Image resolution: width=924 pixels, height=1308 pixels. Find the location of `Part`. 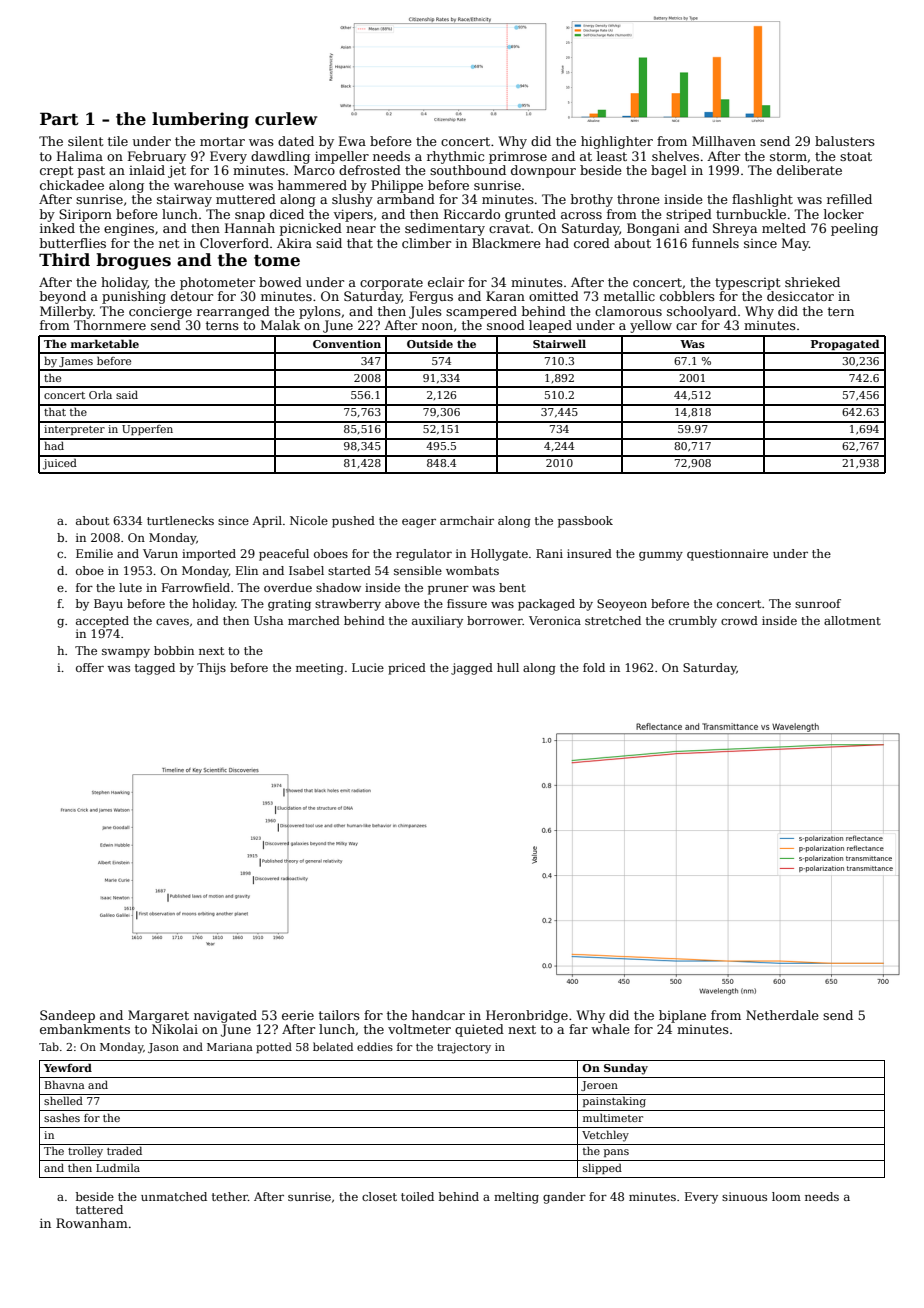

Part is located at coordinates (59, 119).
